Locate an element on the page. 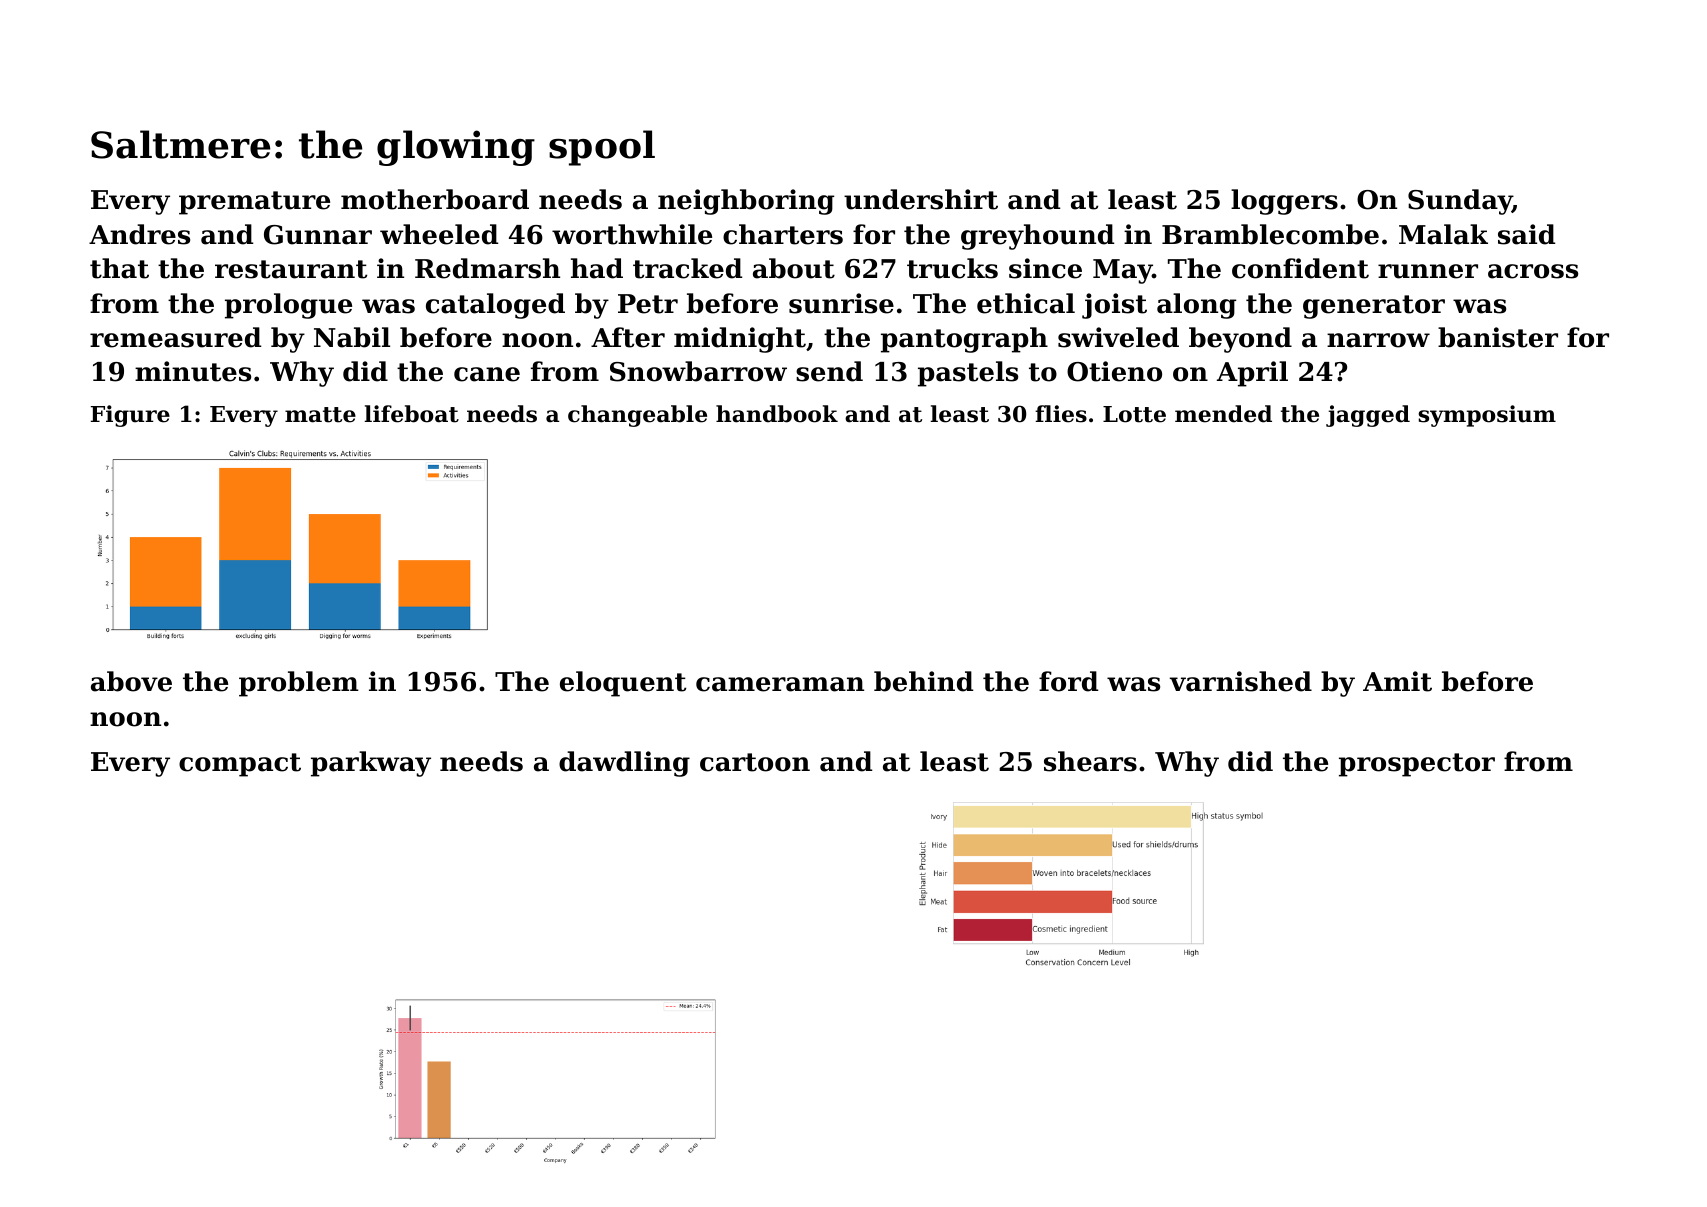  undershirt is located at coordinates (921, 199).
